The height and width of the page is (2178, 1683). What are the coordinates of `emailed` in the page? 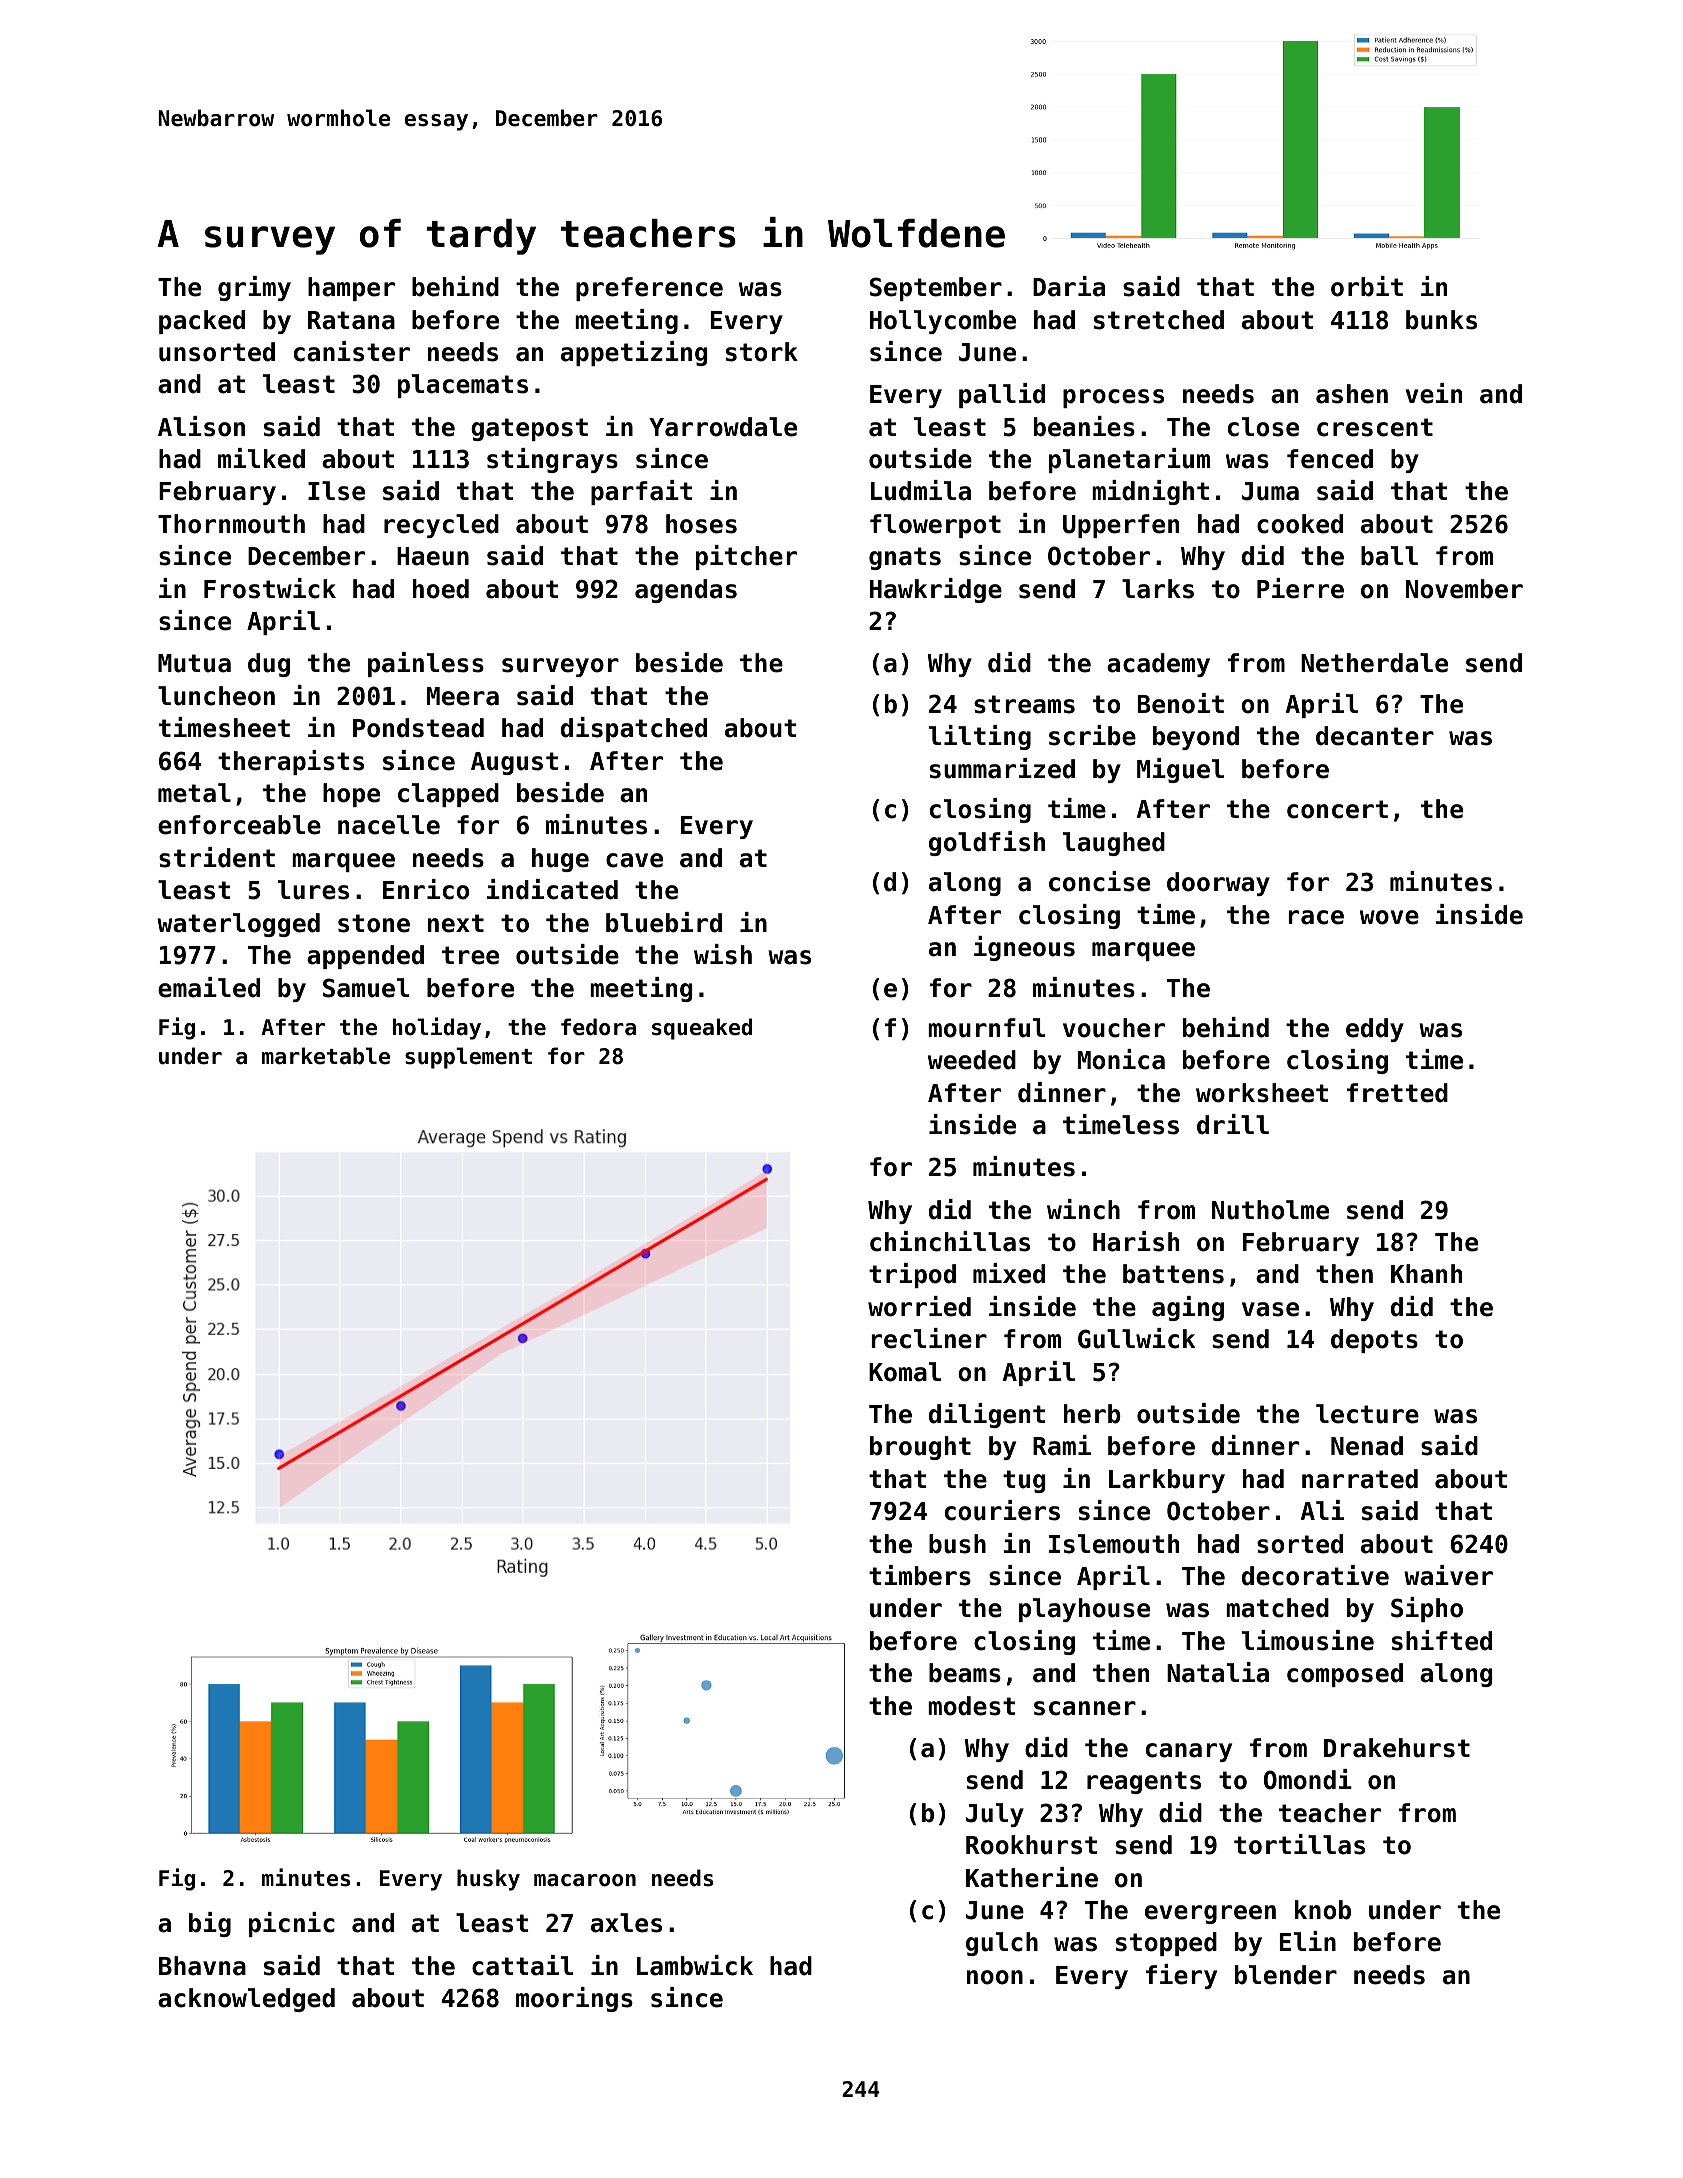 It's located at (209, 987).
